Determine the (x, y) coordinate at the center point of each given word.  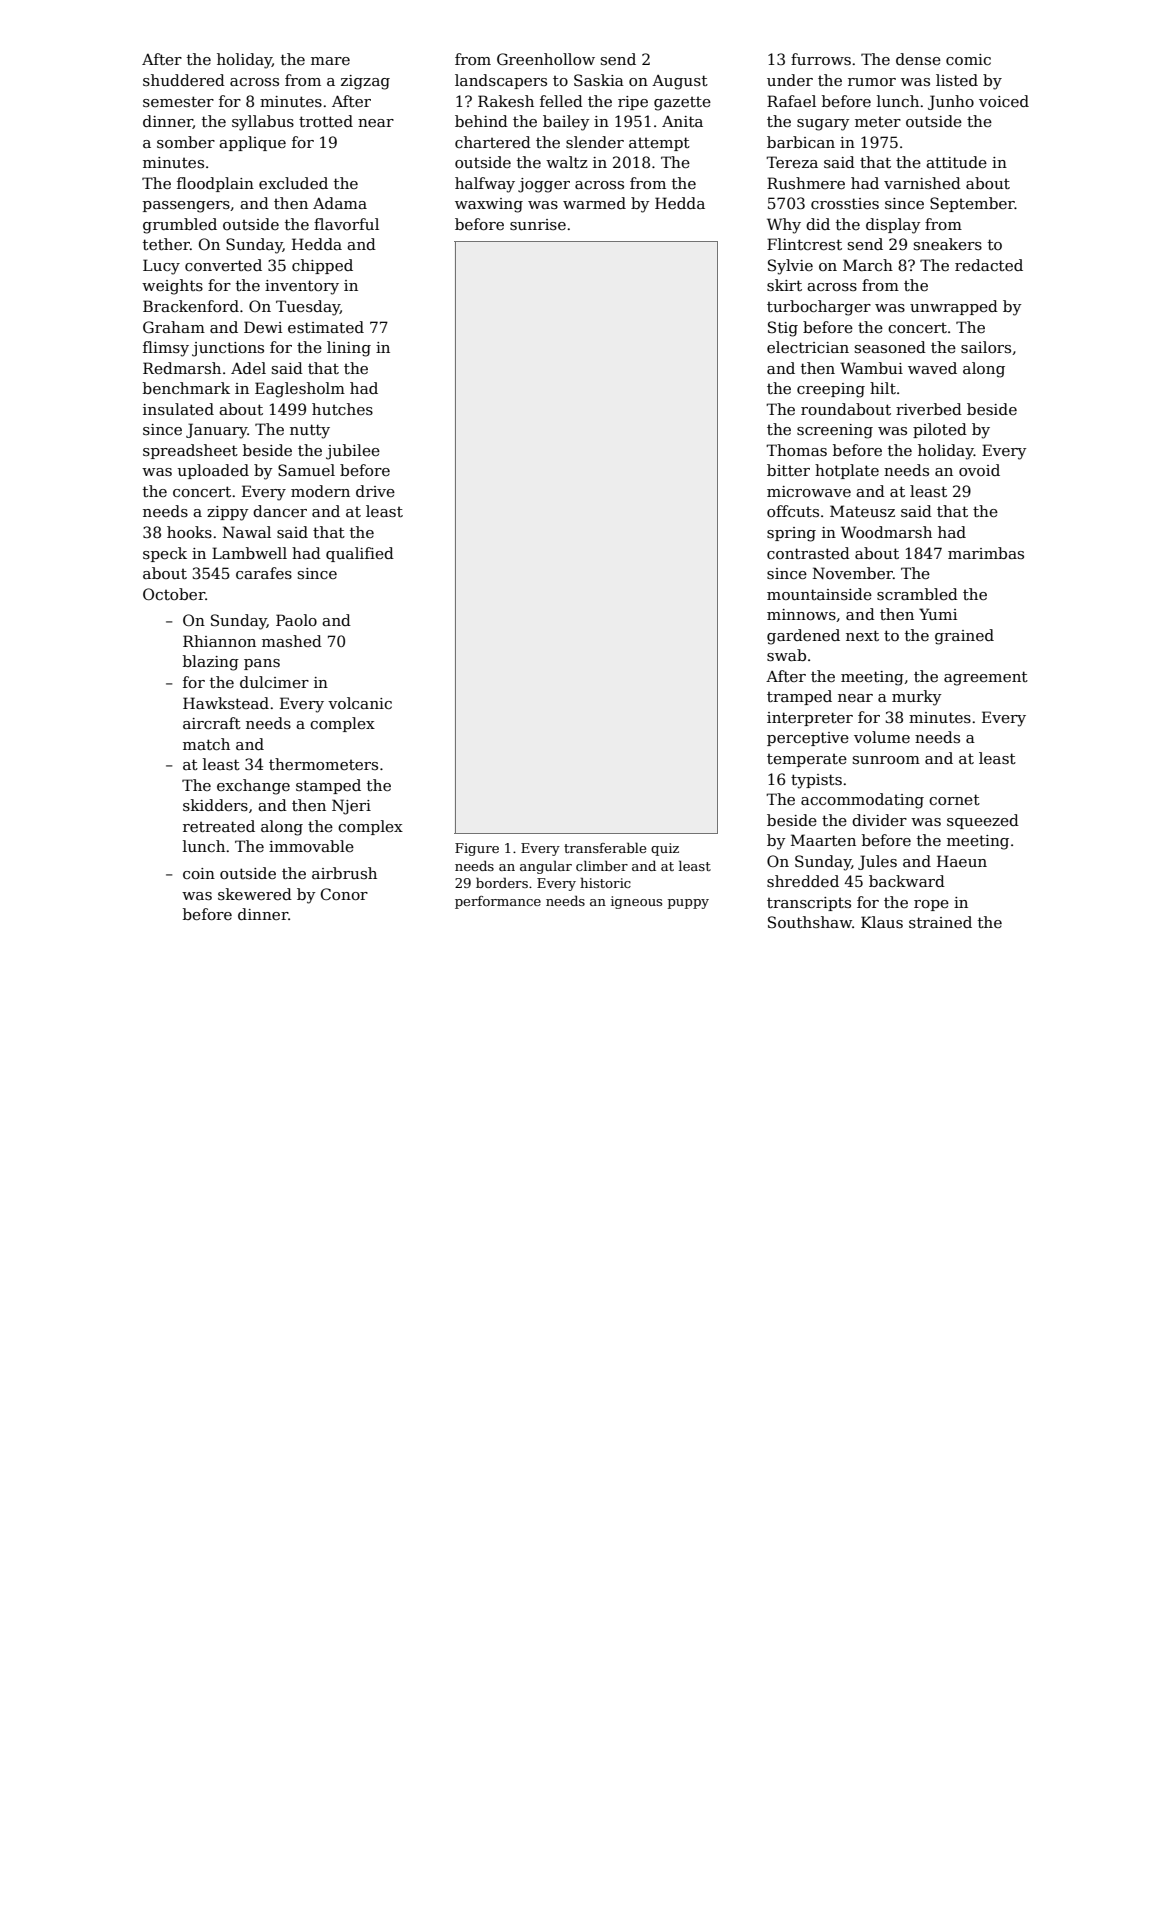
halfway (485, 185)
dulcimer (274, 682)
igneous (636, 902)
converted (223, 265)
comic (968, 59)
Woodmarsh (886, 532)
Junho (951, 102)
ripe (633, 103)
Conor (344, 894)
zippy (228, 513)
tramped (799, 697)
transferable (605, 848)
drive (375, 491)
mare (330, 61)
